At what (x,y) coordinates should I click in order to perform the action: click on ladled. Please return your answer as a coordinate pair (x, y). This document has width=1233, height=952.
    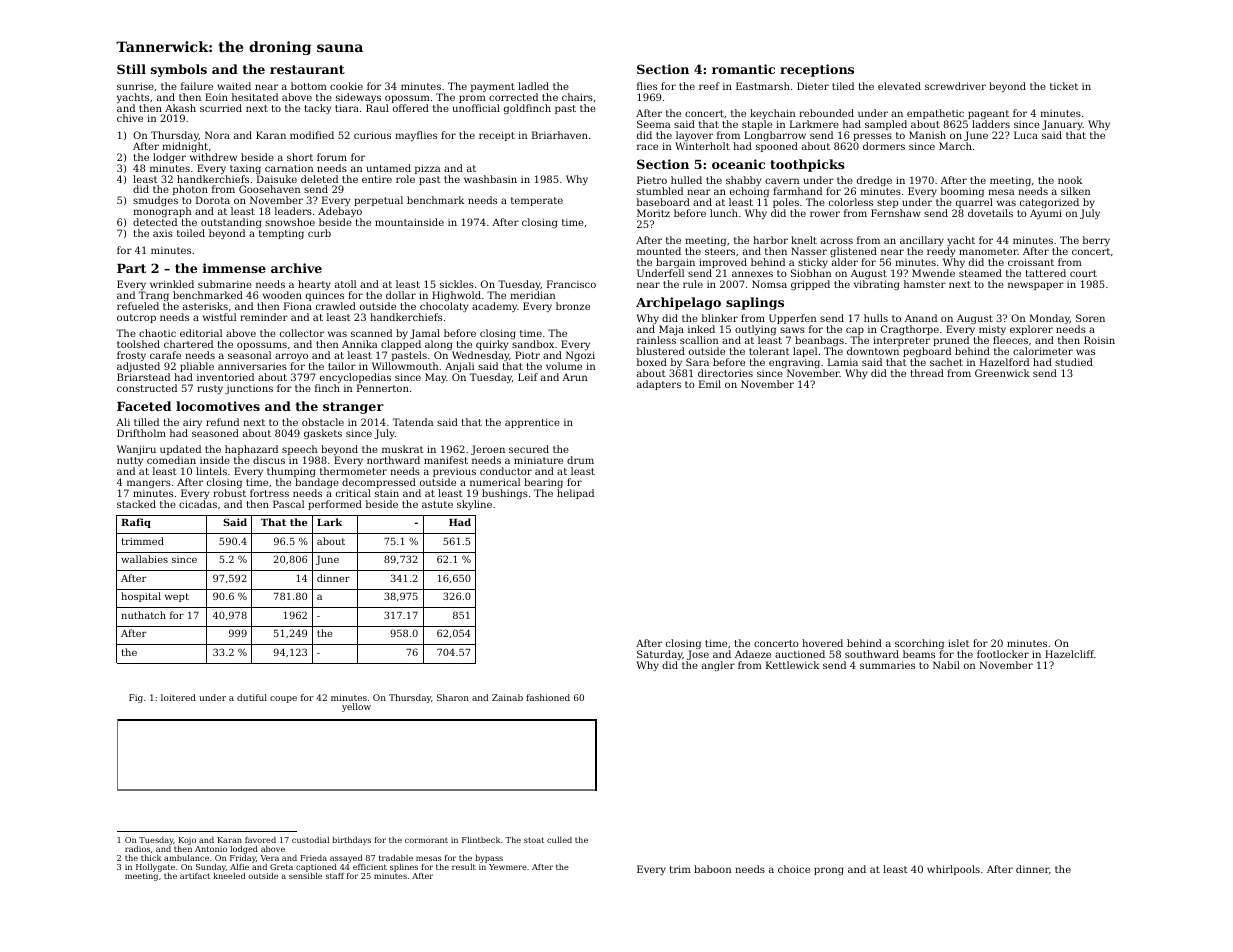
    Looking at the image, I should click on (533, 86).
